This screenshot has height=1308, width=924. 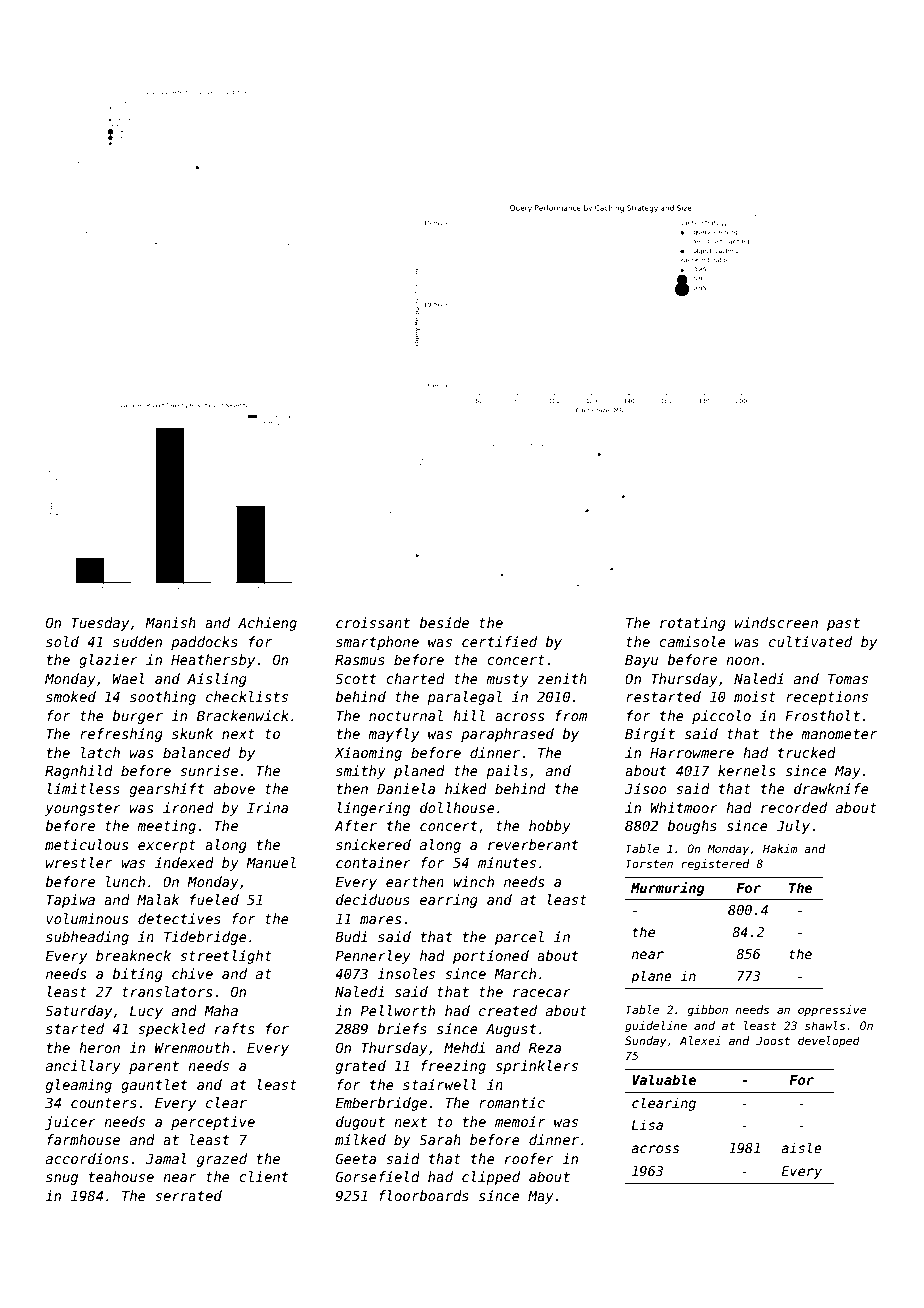 What do you see at coordinates (801, 1147) in the screenshot?
I see `aisle` at bounding box center [801, 1147].
